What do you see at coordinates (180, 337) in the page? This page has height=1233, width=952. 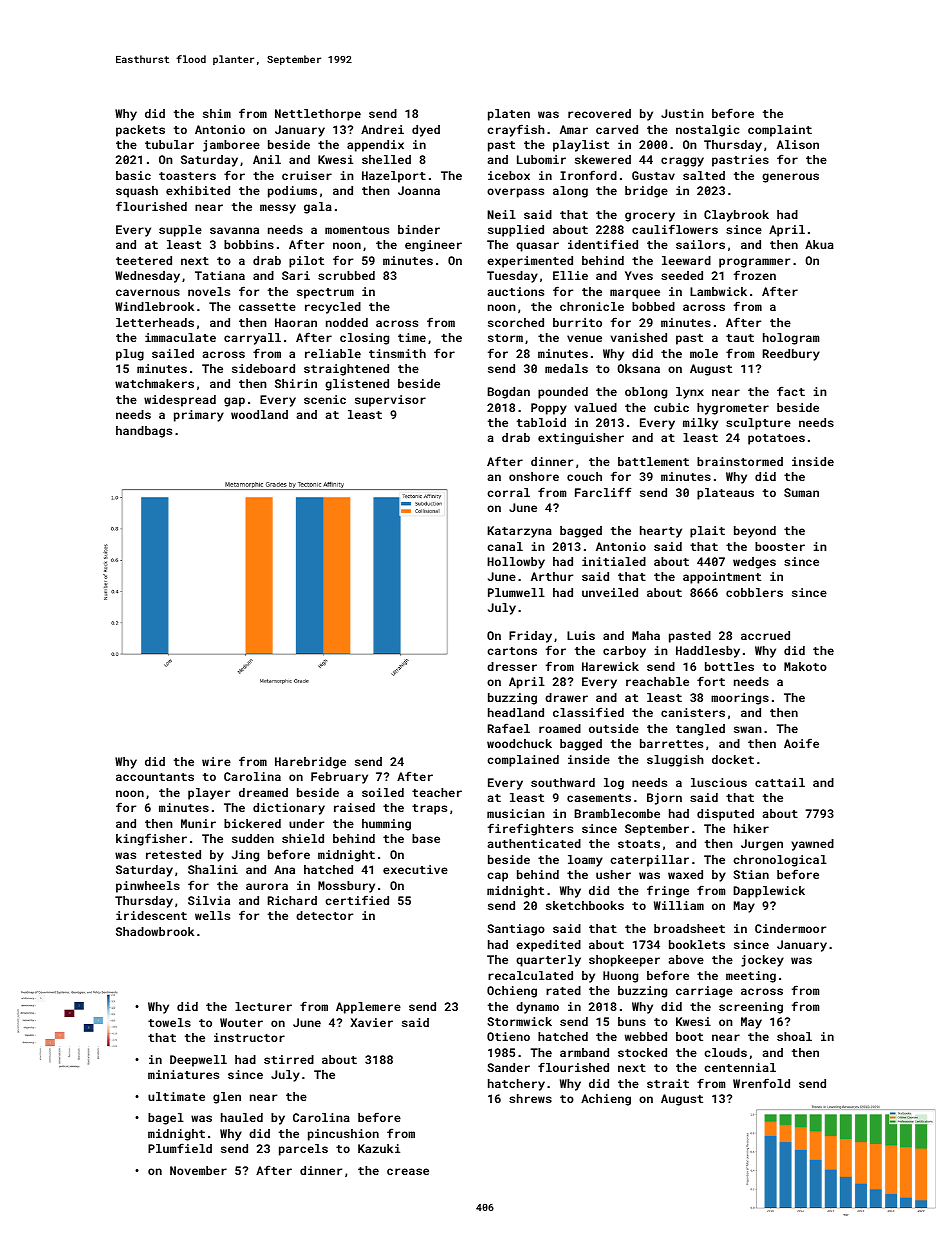 I see `immaculate` at bounding box center [180, 337].
